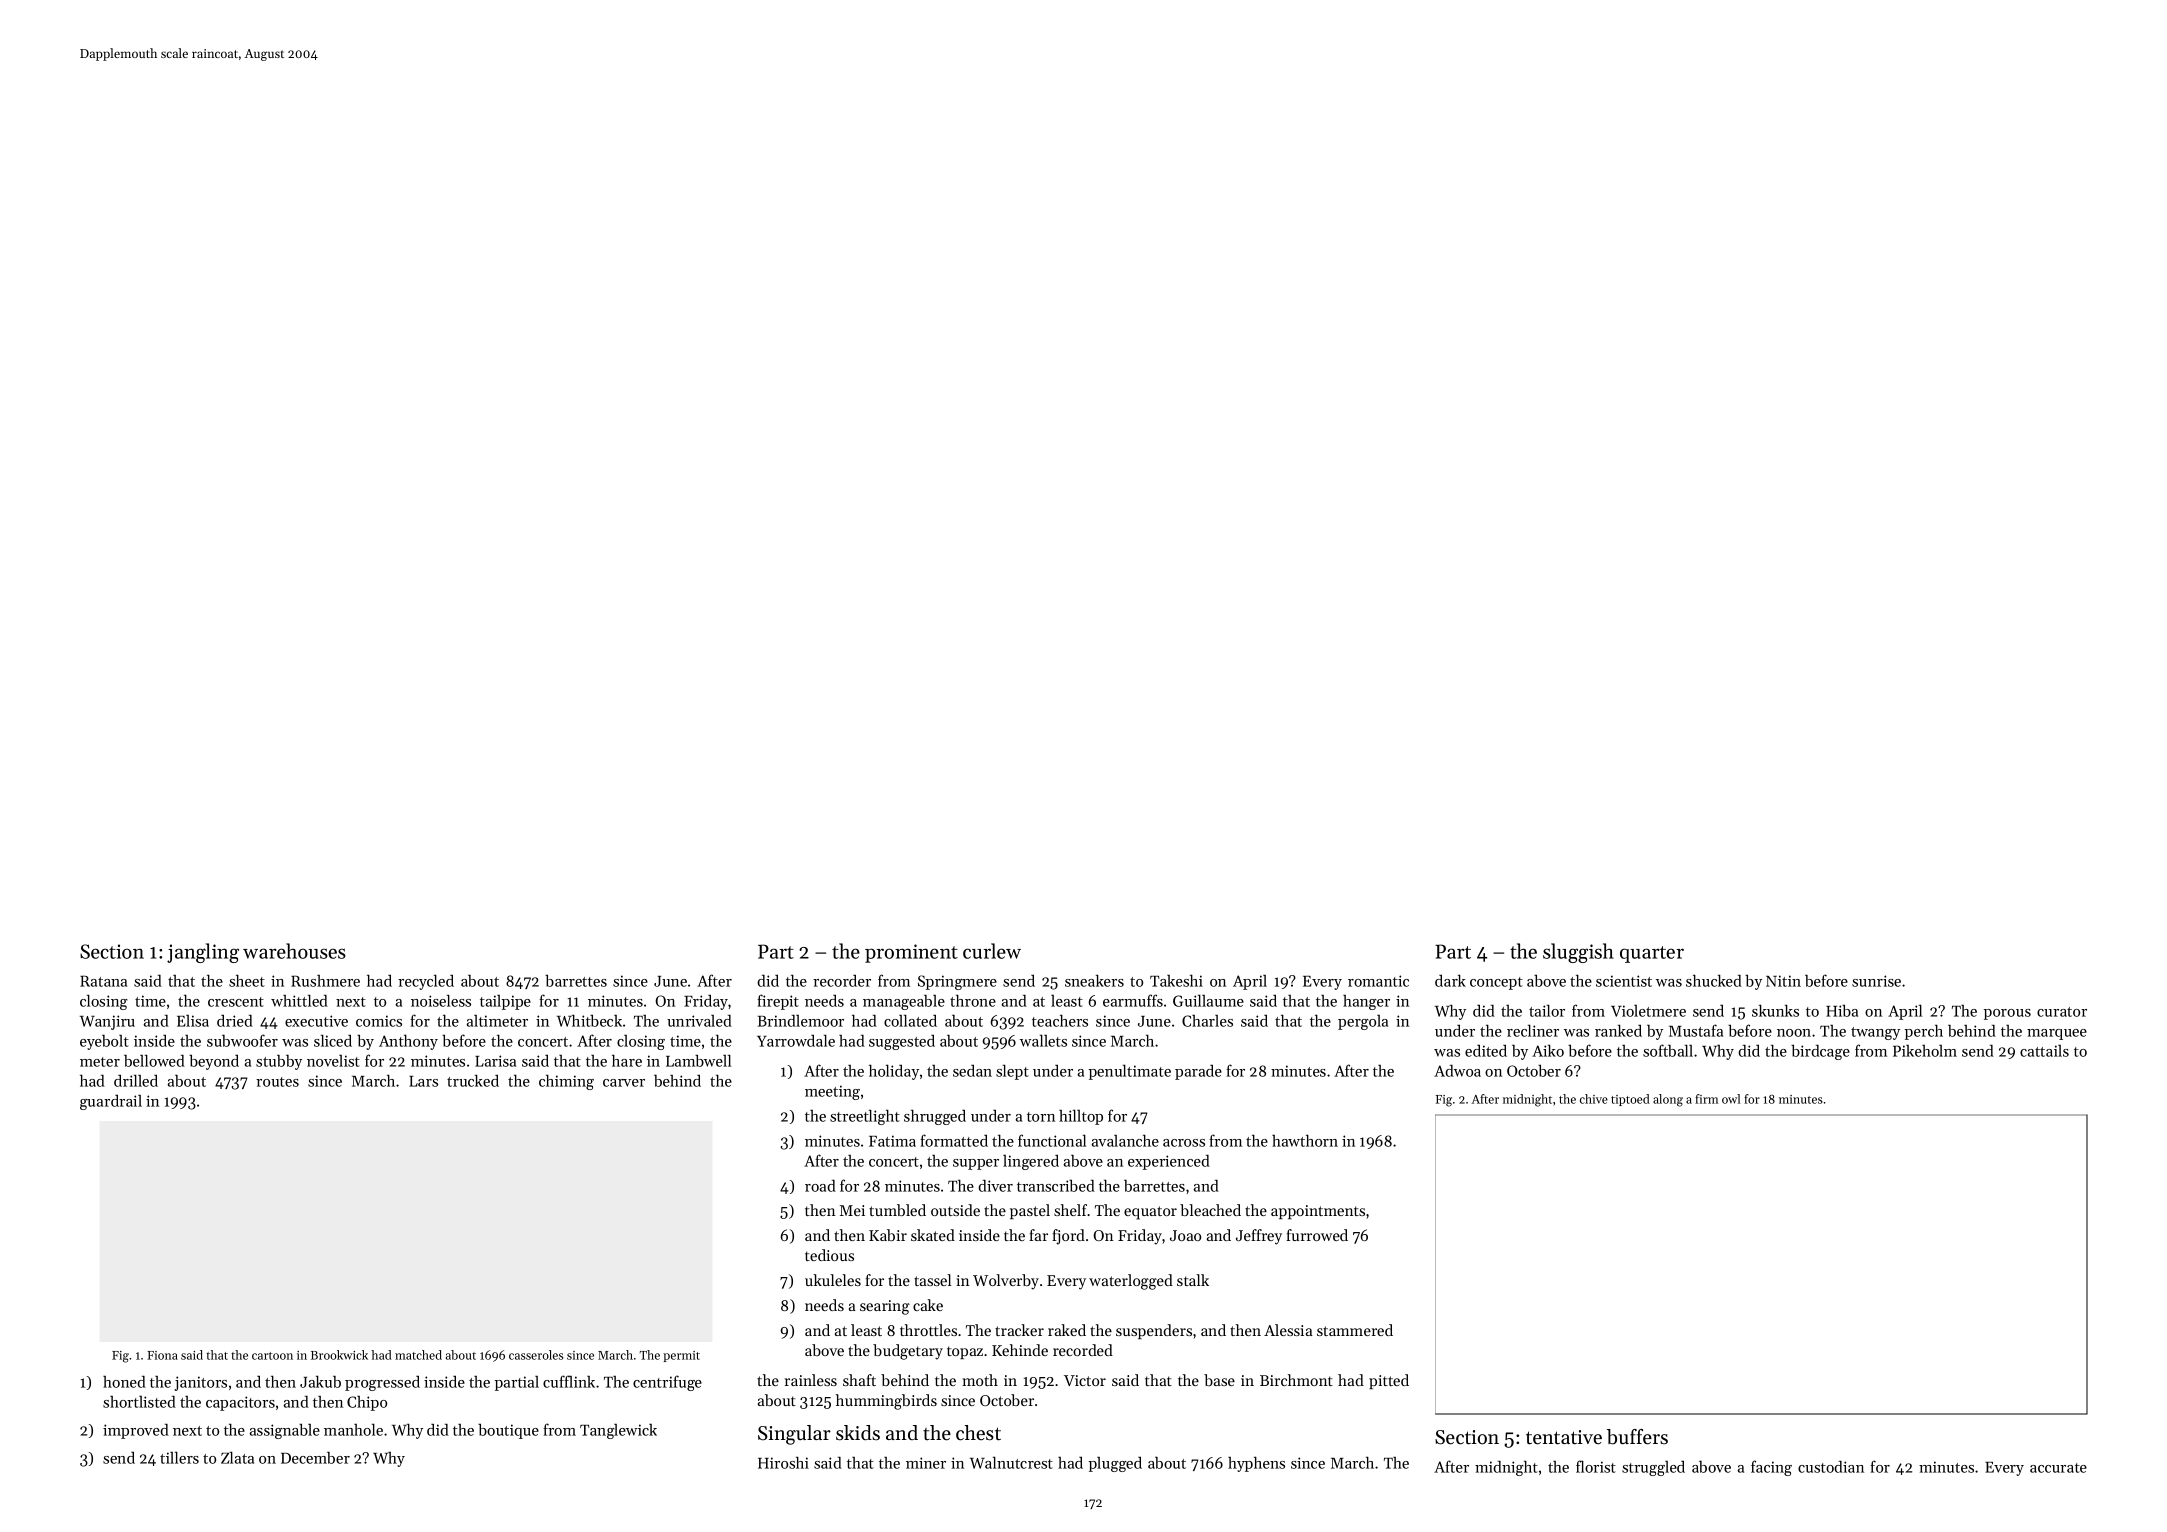  I want to click on chest, so click(978, 1433).
